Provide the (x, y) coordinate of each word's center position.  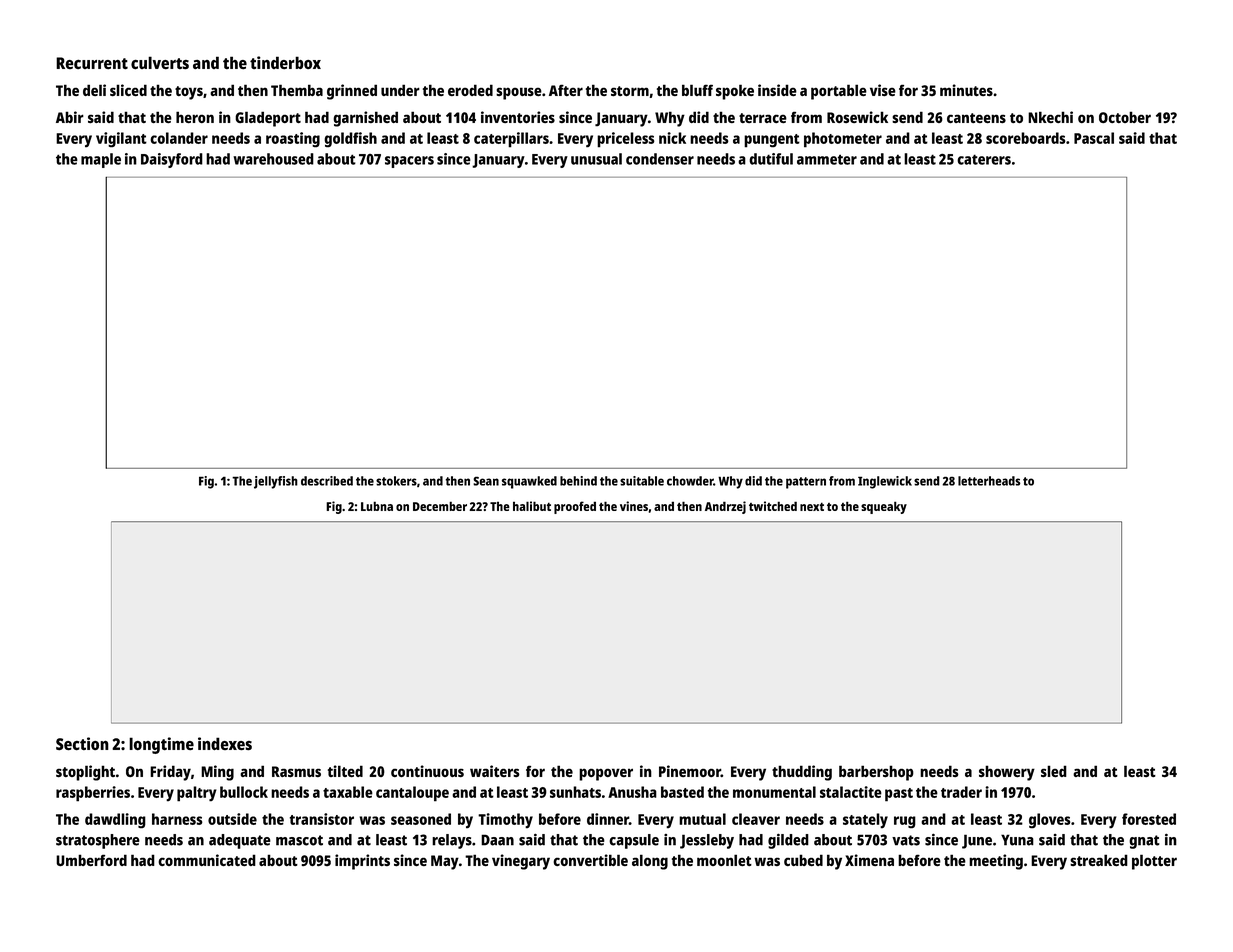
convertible (590, 860)
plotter (1154, 862)
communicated (207, 860)
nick (672, 138)
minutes (966, 90)
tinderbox (285, 63)
